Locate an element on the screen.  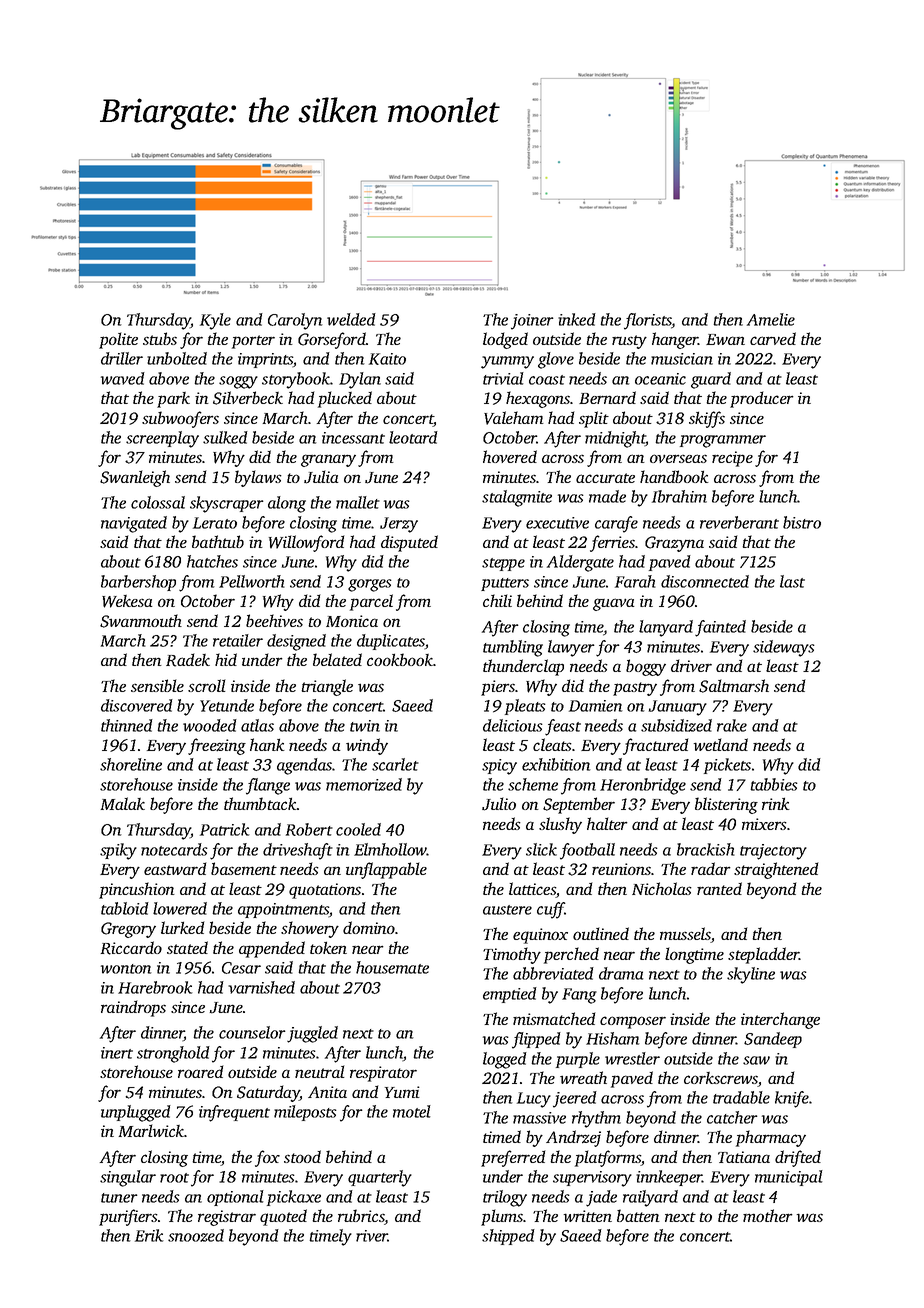
varnished is located at coordinates (261, 987).
